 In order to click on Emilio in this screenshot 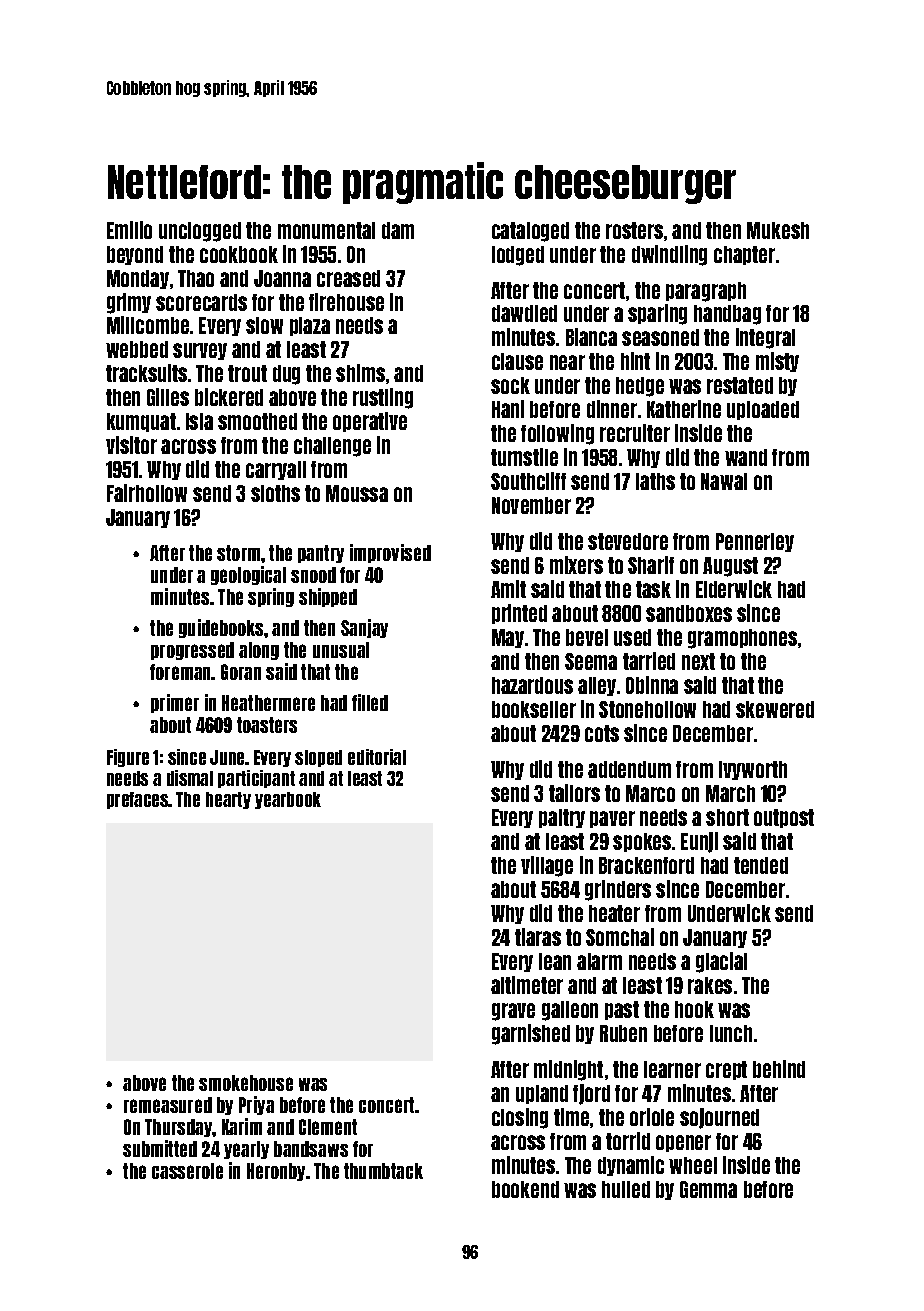, I will do `click(129, 230)`.
